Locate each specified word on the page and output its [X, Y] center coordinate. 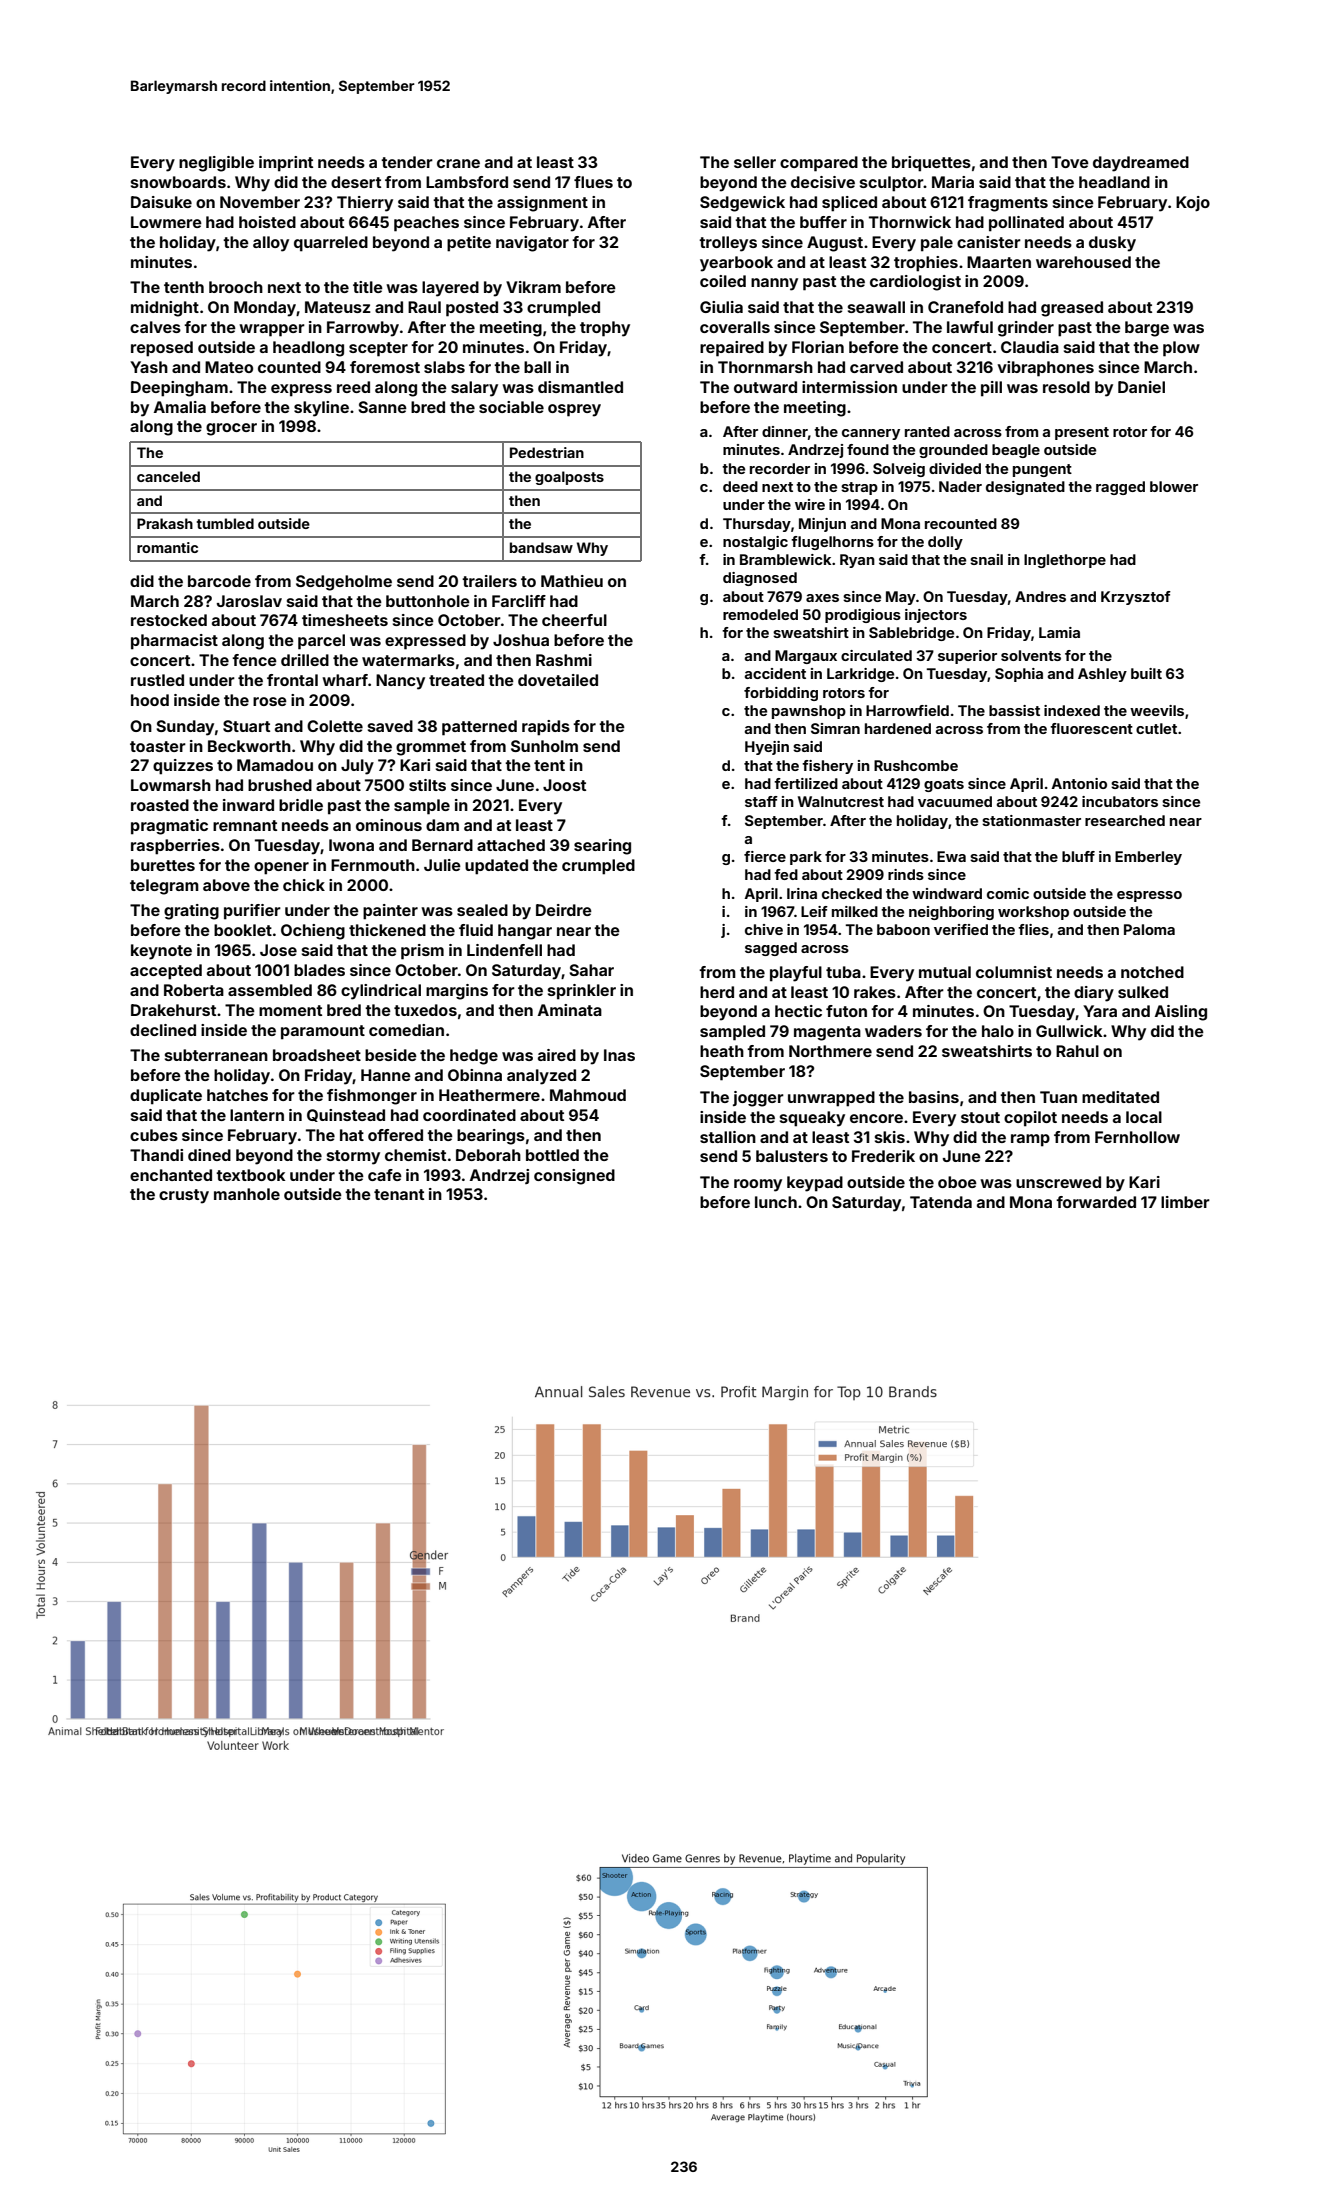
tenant [399, 1194]
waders [893, 1031]
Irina [802, 893]
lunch [776, 1202]
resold [1066, 387]
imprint [286, 164]
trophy [605, 329]
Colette [335, 726]
